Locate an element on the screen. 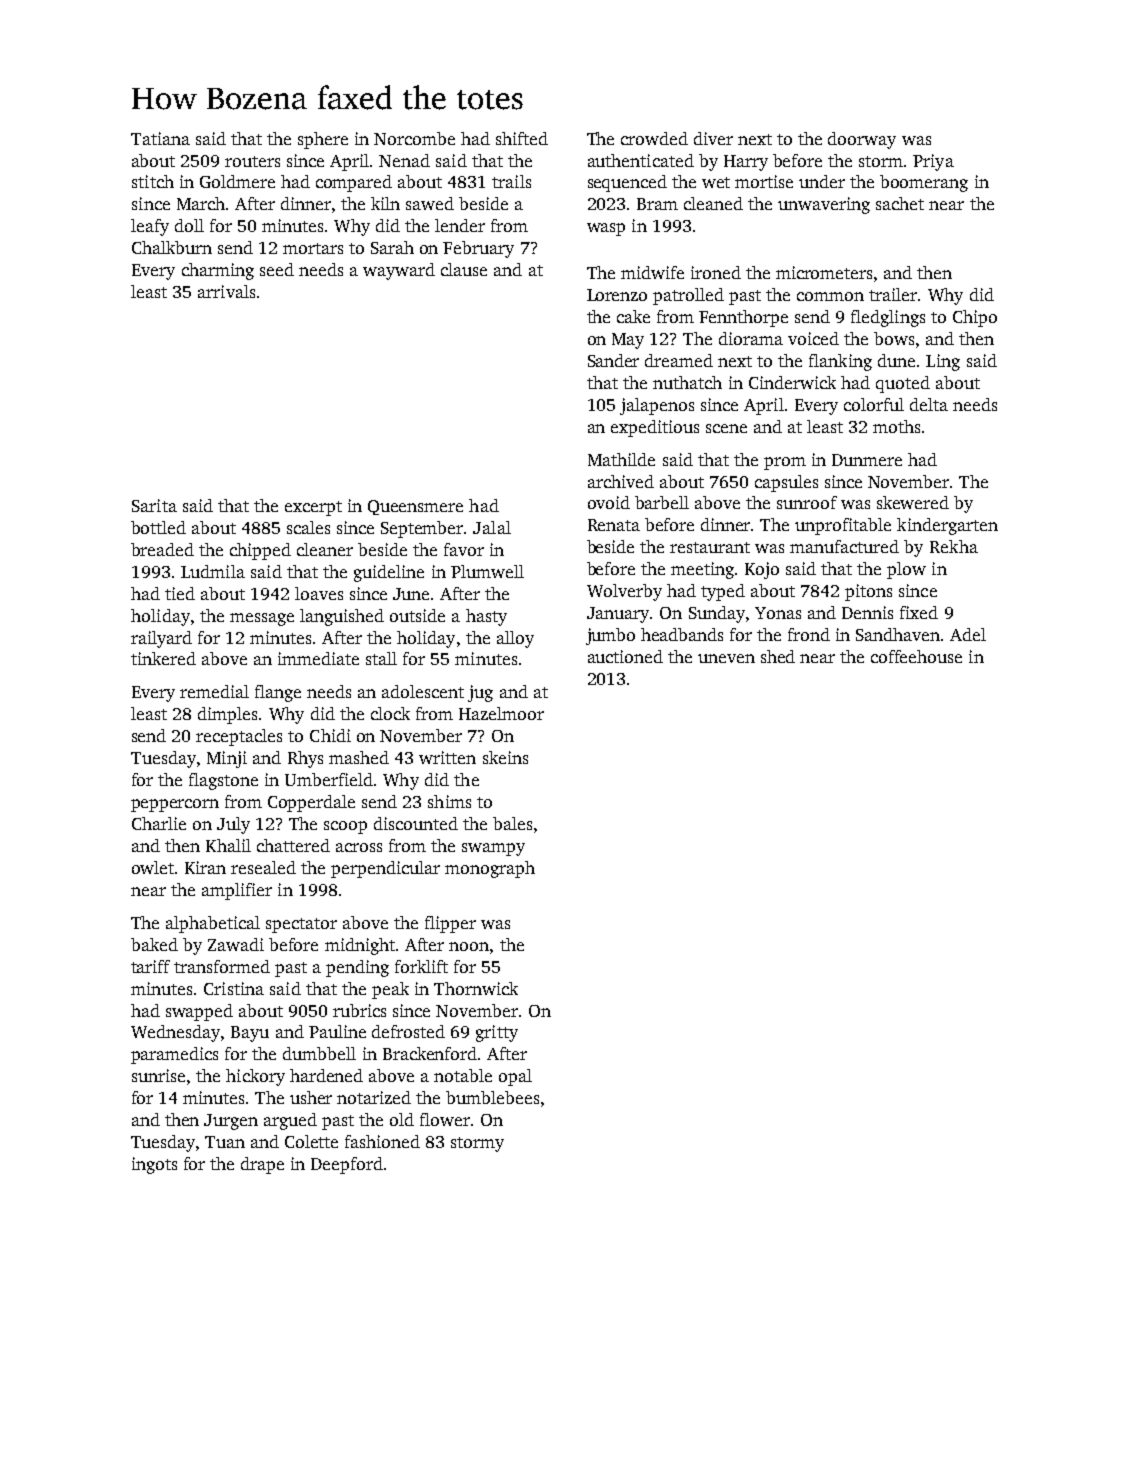 Image resolution: width=1139 pixels, height=1475 pixels. wayward is located at coordinates (399, 271).
